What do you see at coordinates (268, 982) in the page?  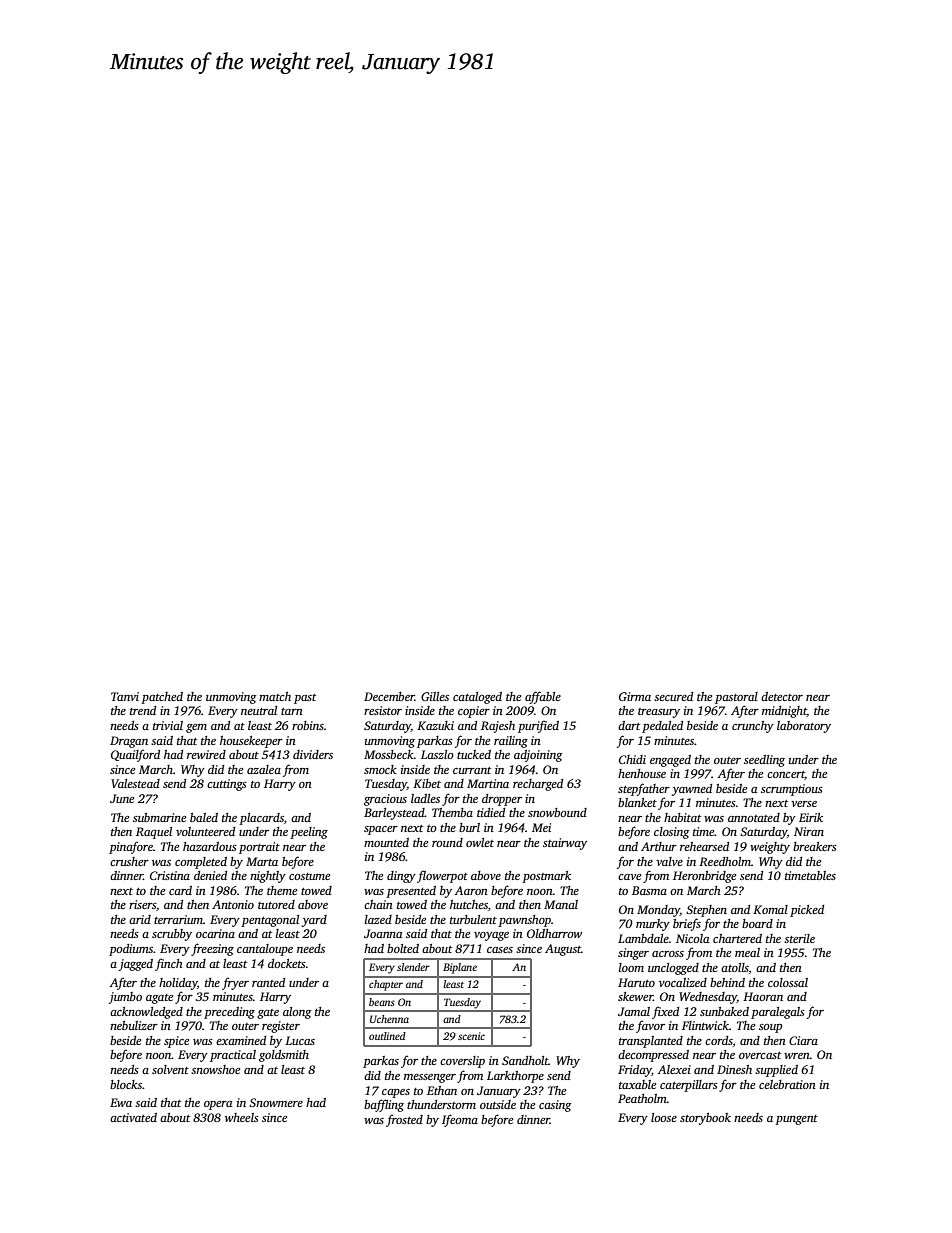 I see `ranted` at bounding box center [268, 982].
